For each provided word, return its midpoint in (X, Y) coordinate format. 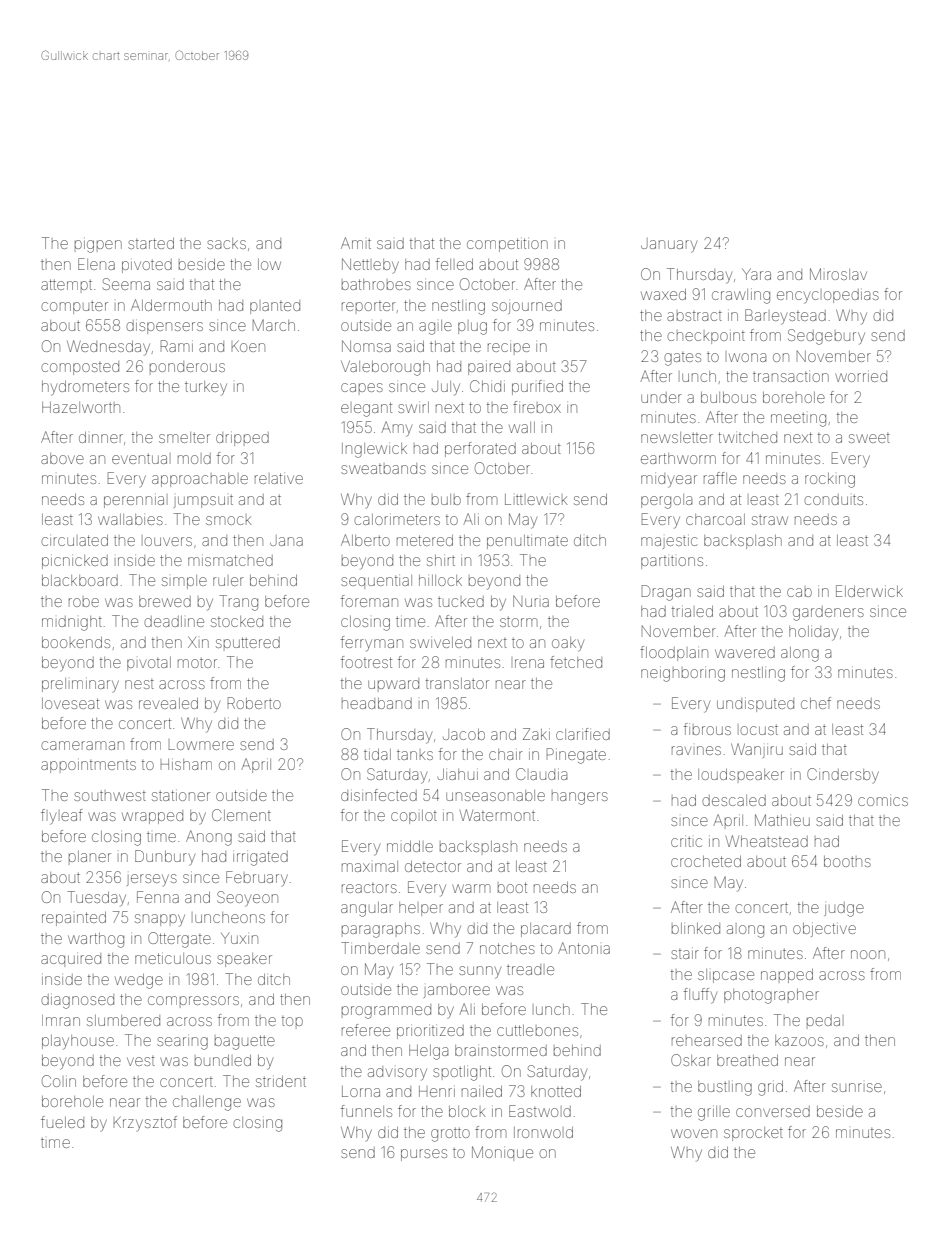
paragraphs (381, 930)
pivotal (149, 664)
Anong (209, 838)
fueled (62, 1122)
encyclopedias (828, 296)
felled (454, 264)
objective (824, 930)
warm (471, 888)
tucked (461, 601)
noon (868, 954)
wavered (745, 652)
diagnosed (77, 1001)
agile (435, 327)
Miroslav (838, 274)
